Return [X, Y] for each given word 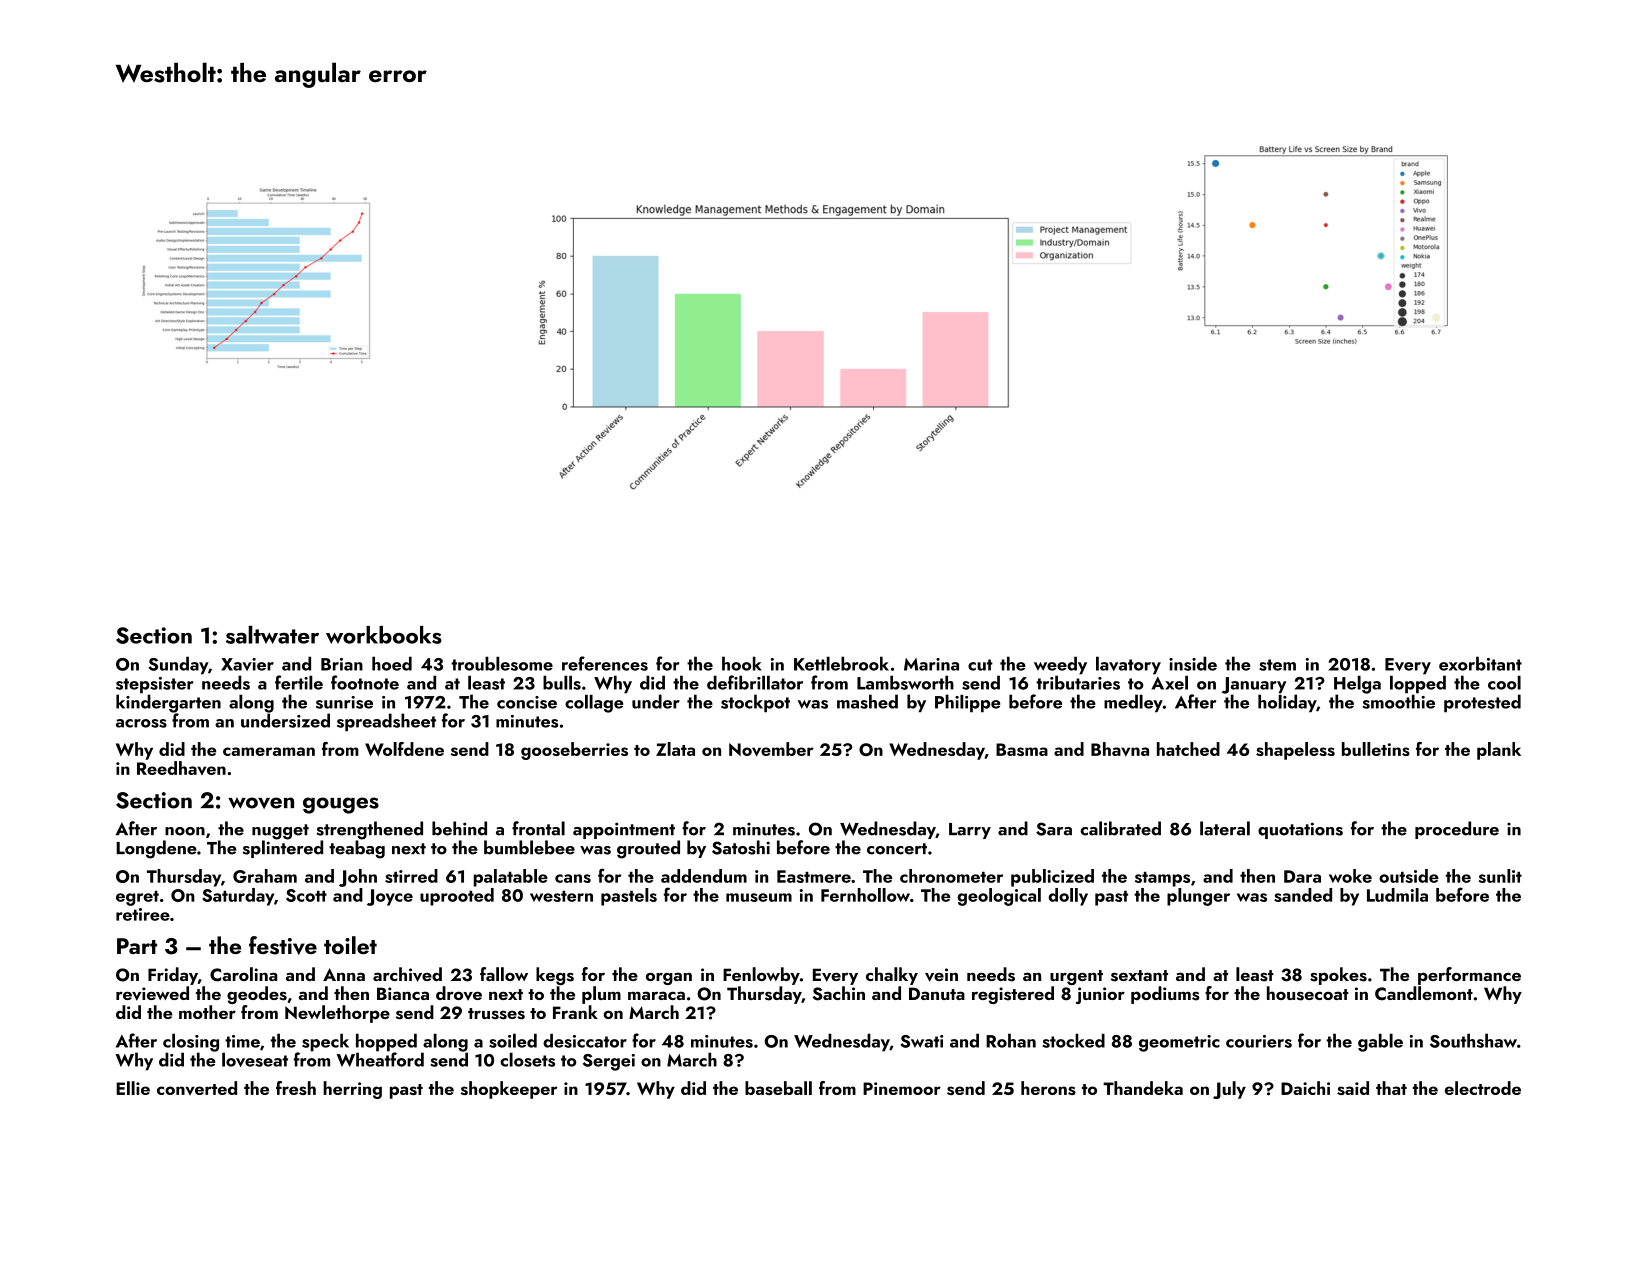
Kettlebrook [841, 663]
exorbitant [1480, 663]
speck [325, 1042]
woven [261, 803]
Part [137, 946]
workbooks [384, 635]
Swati [921, 1041]
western [561, 896]
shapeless [1295, 751]
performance [1469, 976]
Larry [970, 831]
